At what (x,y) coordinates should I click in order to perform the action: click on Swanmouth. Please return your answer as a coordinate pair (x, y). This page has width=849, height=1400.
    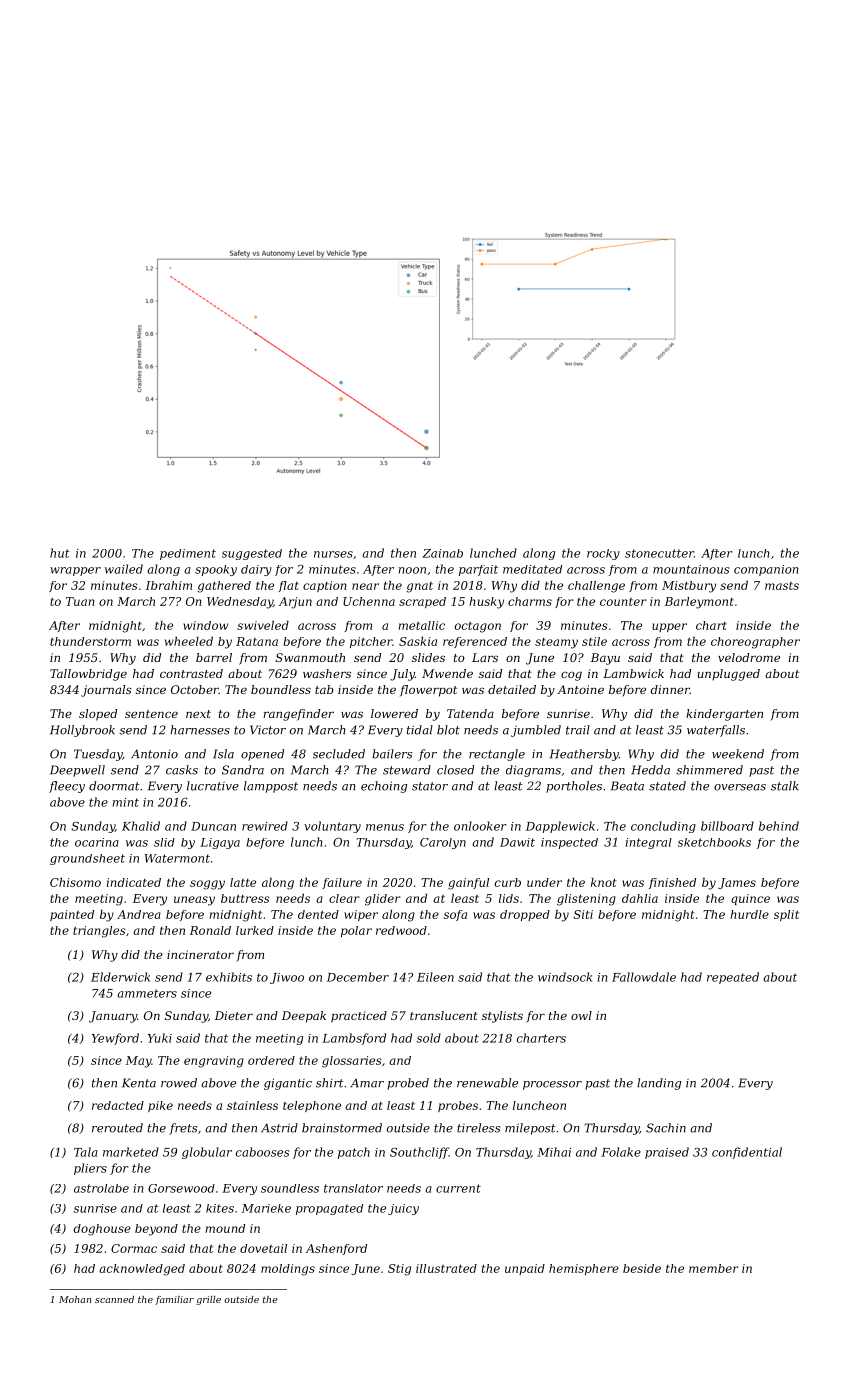
    Looking at the image, I should click on (310, 657).
